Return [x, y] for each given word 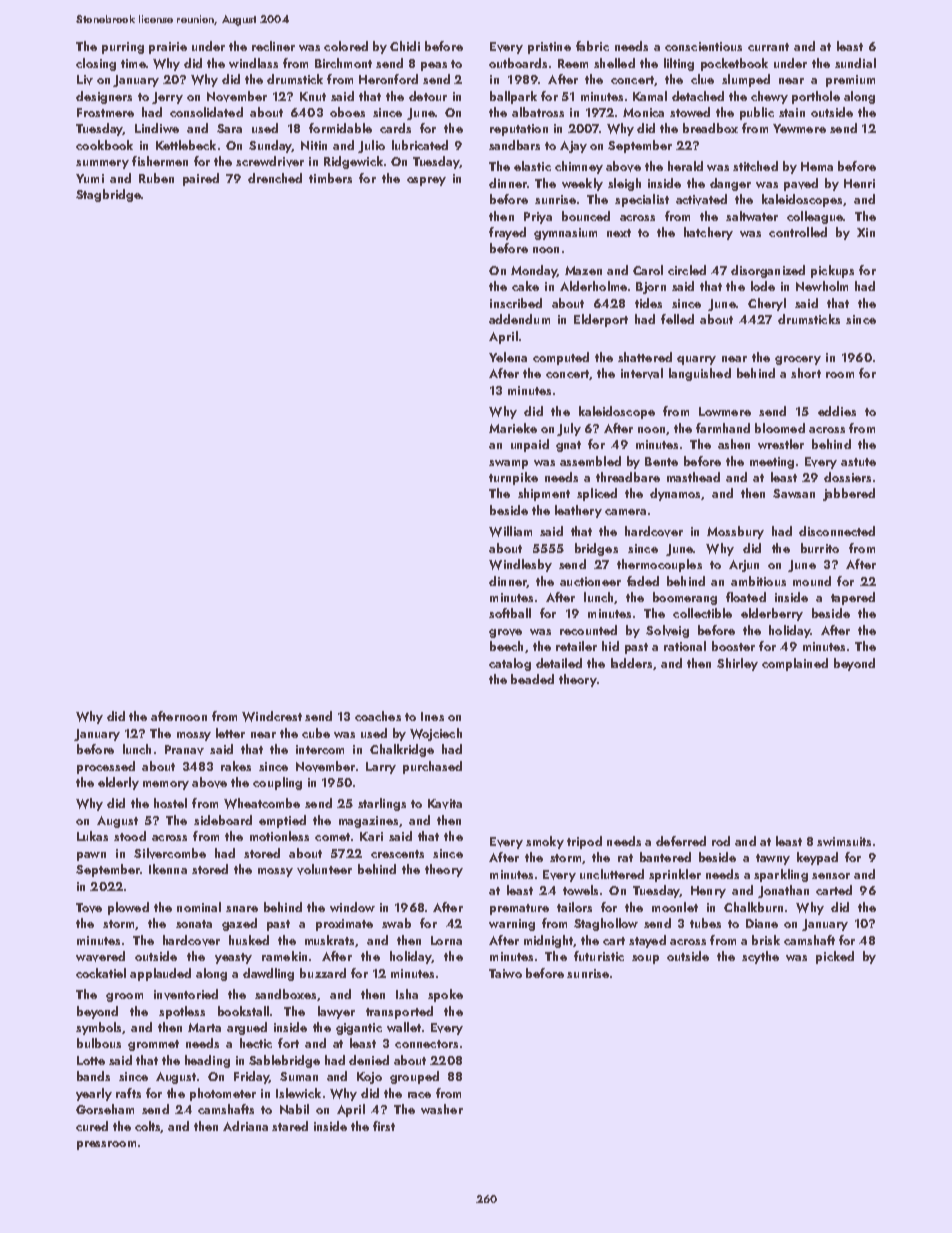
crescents [397, 854]
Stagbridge [108, 195]
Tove [89, 908]
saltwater [752, 216]
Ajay [573, 147]
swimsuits [844, 841]
